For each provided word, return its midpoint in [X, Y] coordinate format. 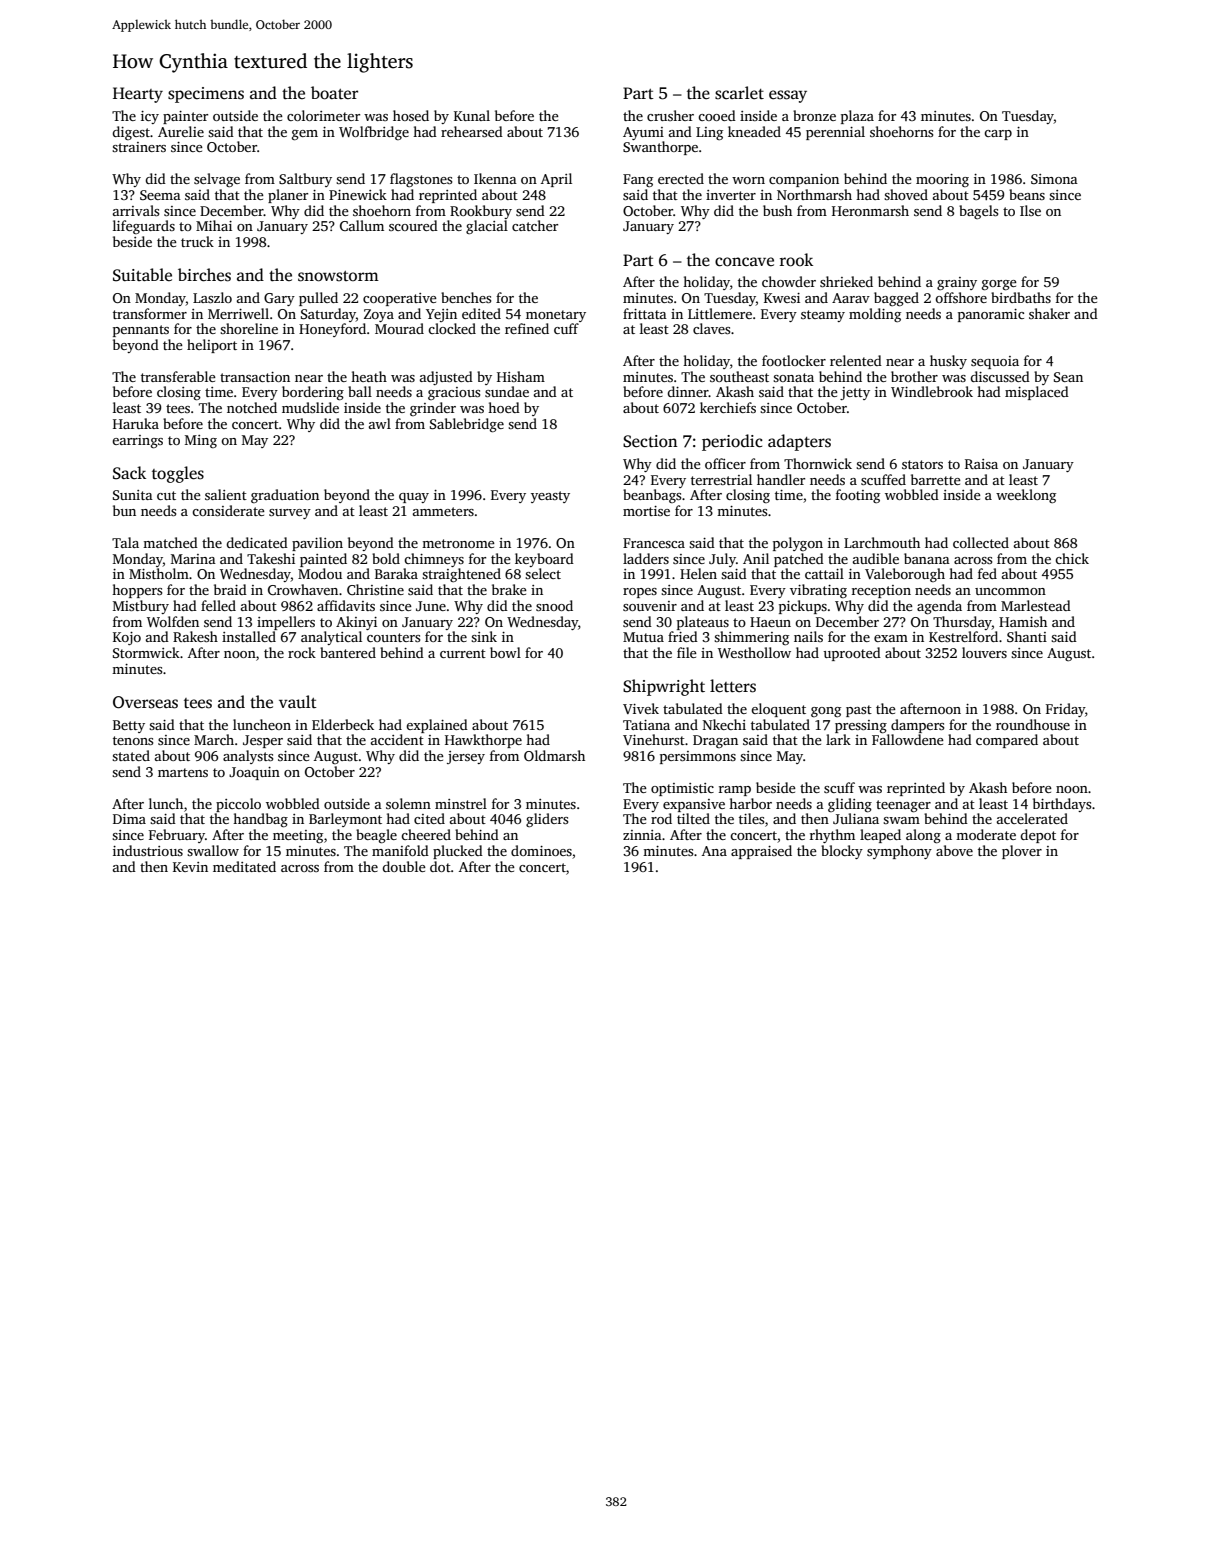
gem [305, 135]
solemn [408, 803]
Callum [362, 225]
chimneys [434, 560]
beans [1027, 194]
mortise [646, 511]
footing [858, 496]
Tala [125, 542]
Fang [638, 180]
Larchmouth [882, 542]
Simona [1054, 179]
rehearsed [472, 131]
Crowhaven [303, 589]
